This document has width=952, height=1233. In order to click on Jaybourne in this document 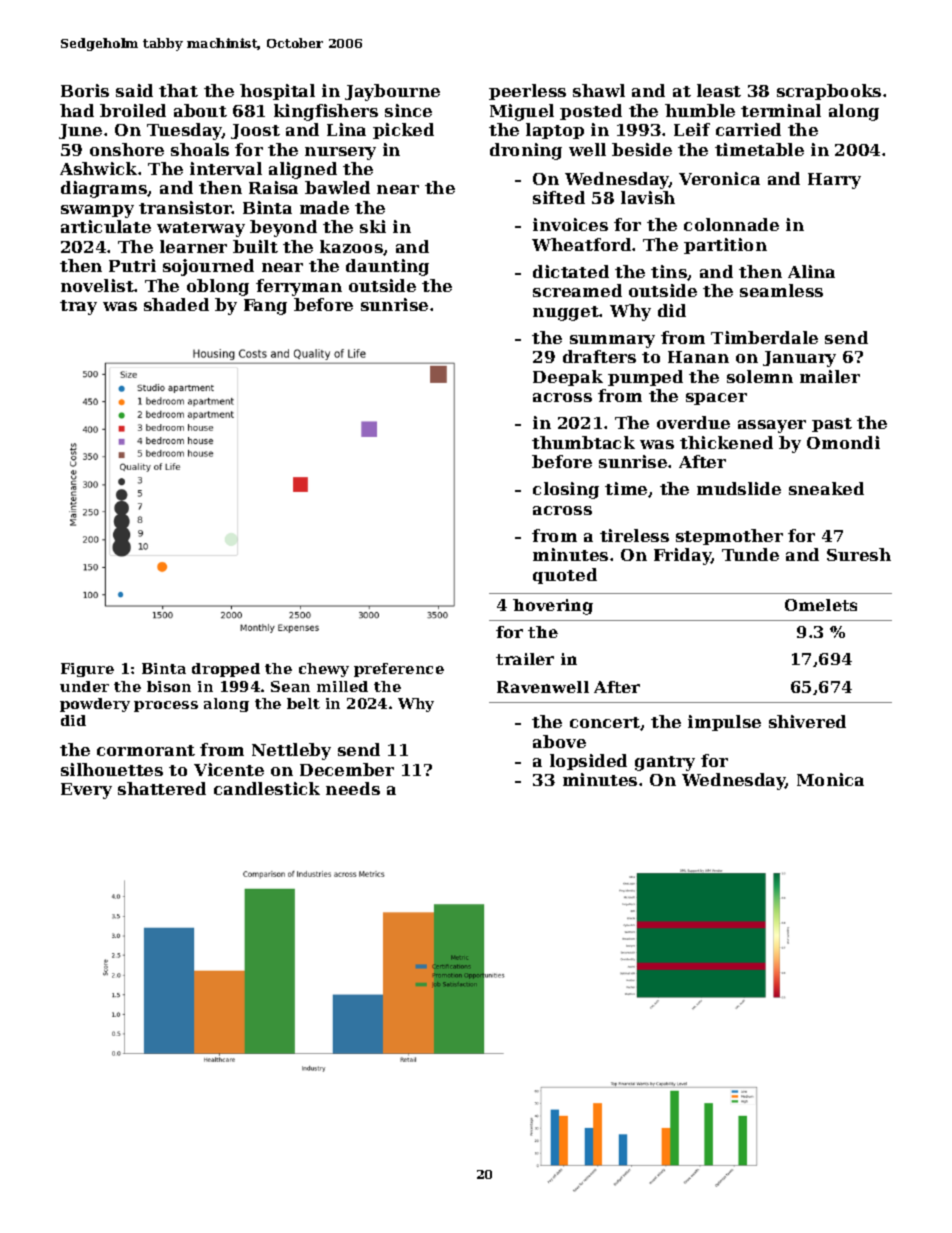, I will do `click(392, 92)`.
